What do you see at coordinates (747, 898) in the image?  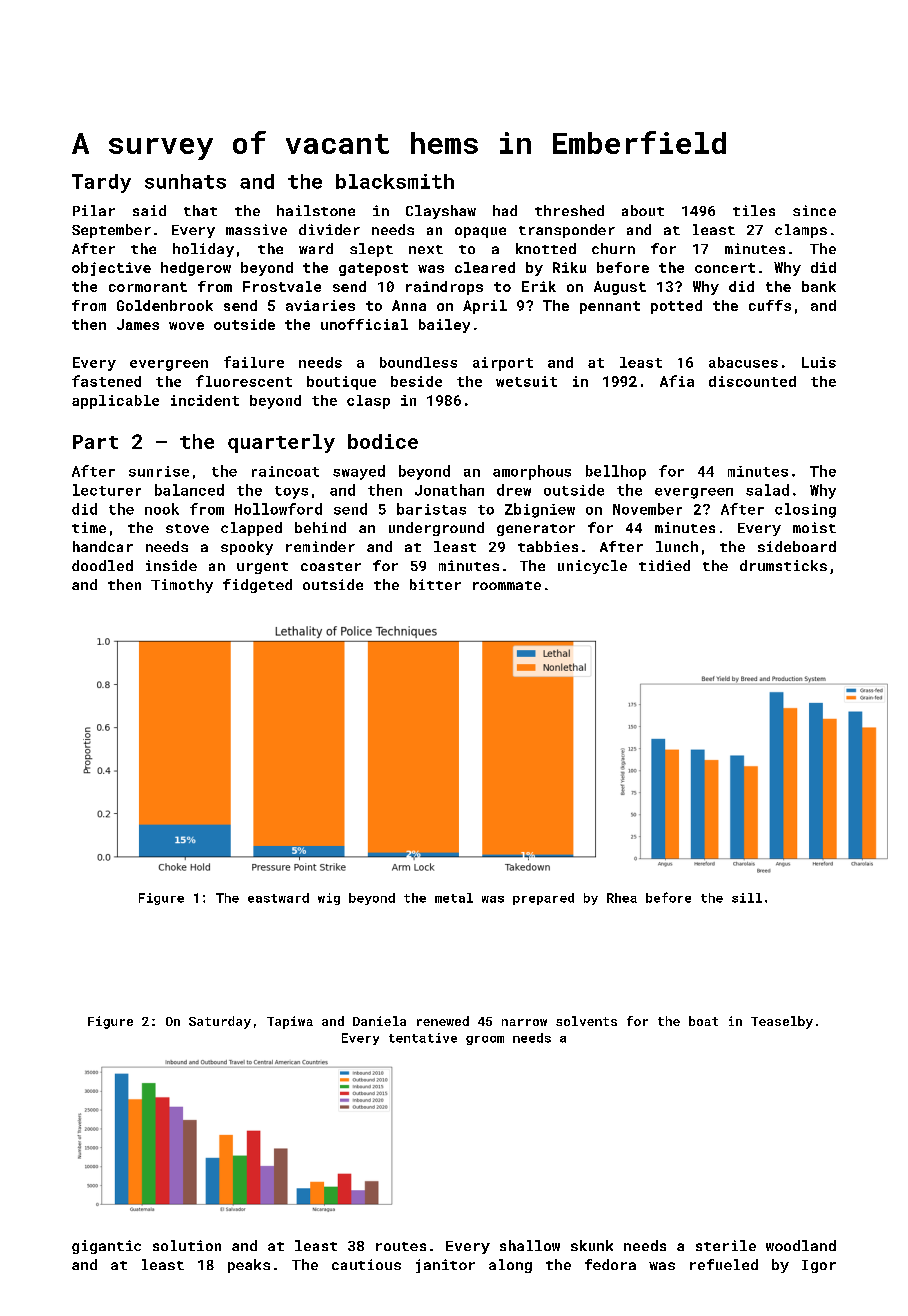 I see `sill` at bounding box center [747, 898].
